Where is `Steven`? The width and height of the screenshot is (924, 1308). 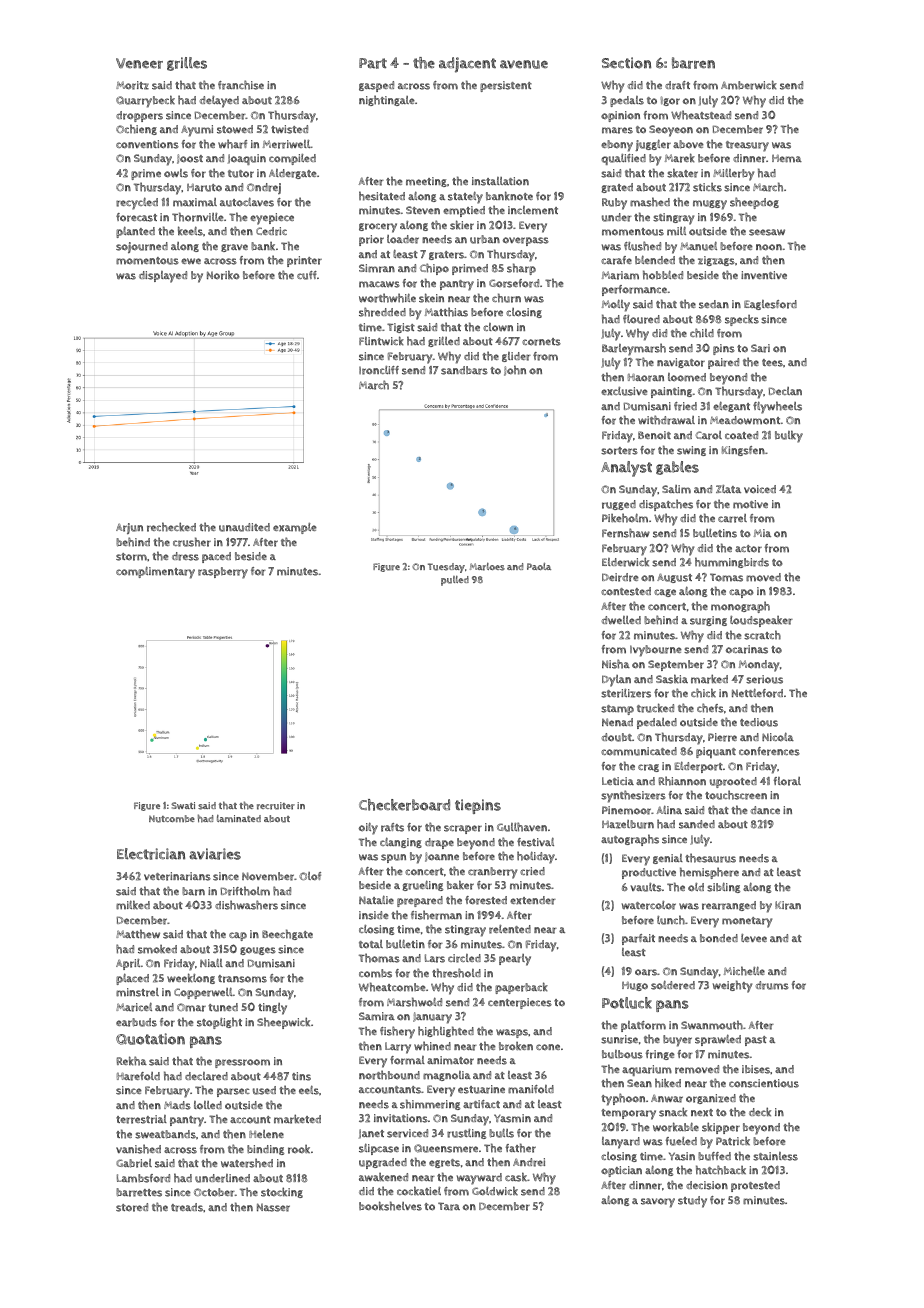
Steven is located at coordinates (423, 210).
